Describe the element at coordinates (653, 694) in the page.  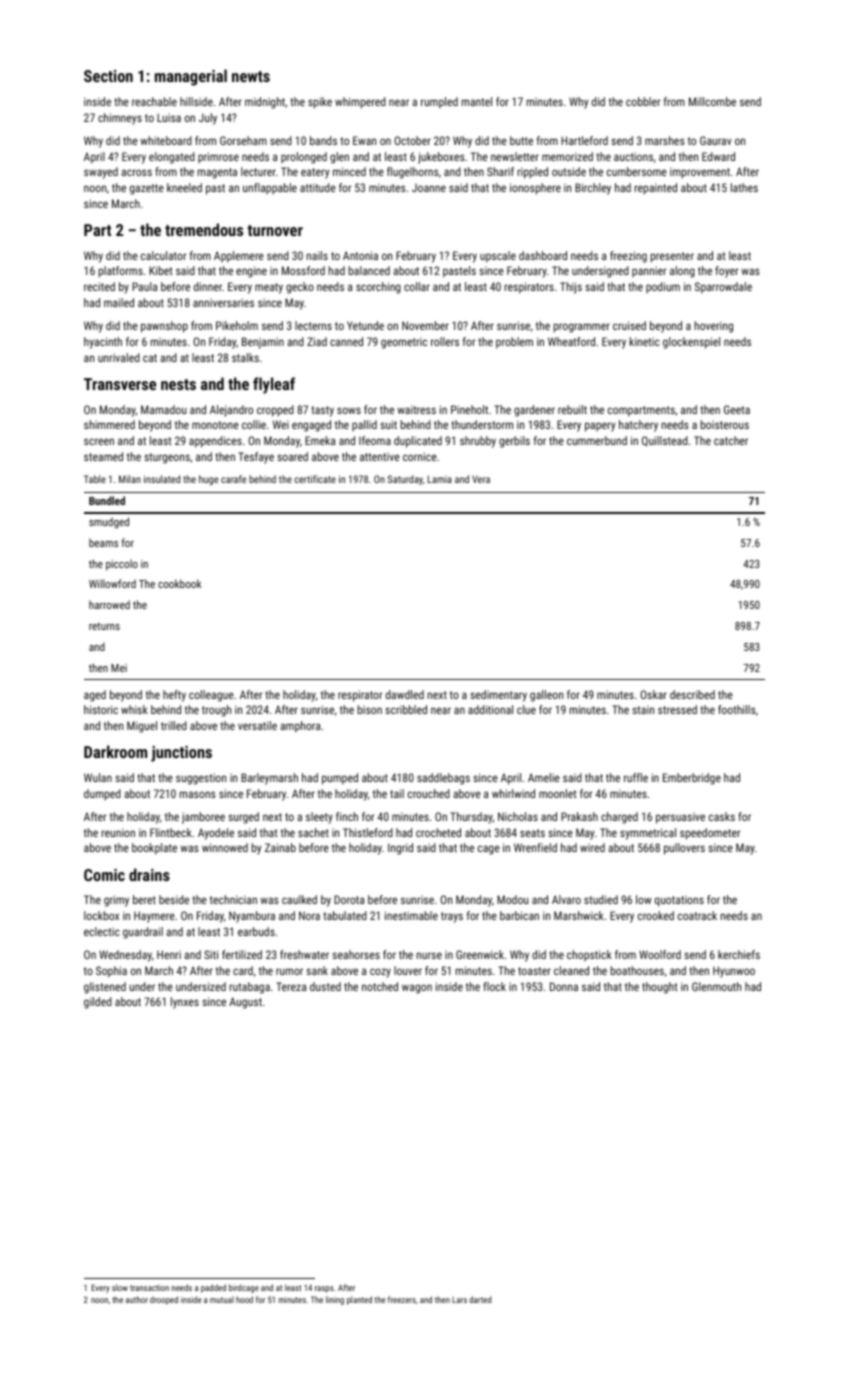
I see `Oskar` at that location.
